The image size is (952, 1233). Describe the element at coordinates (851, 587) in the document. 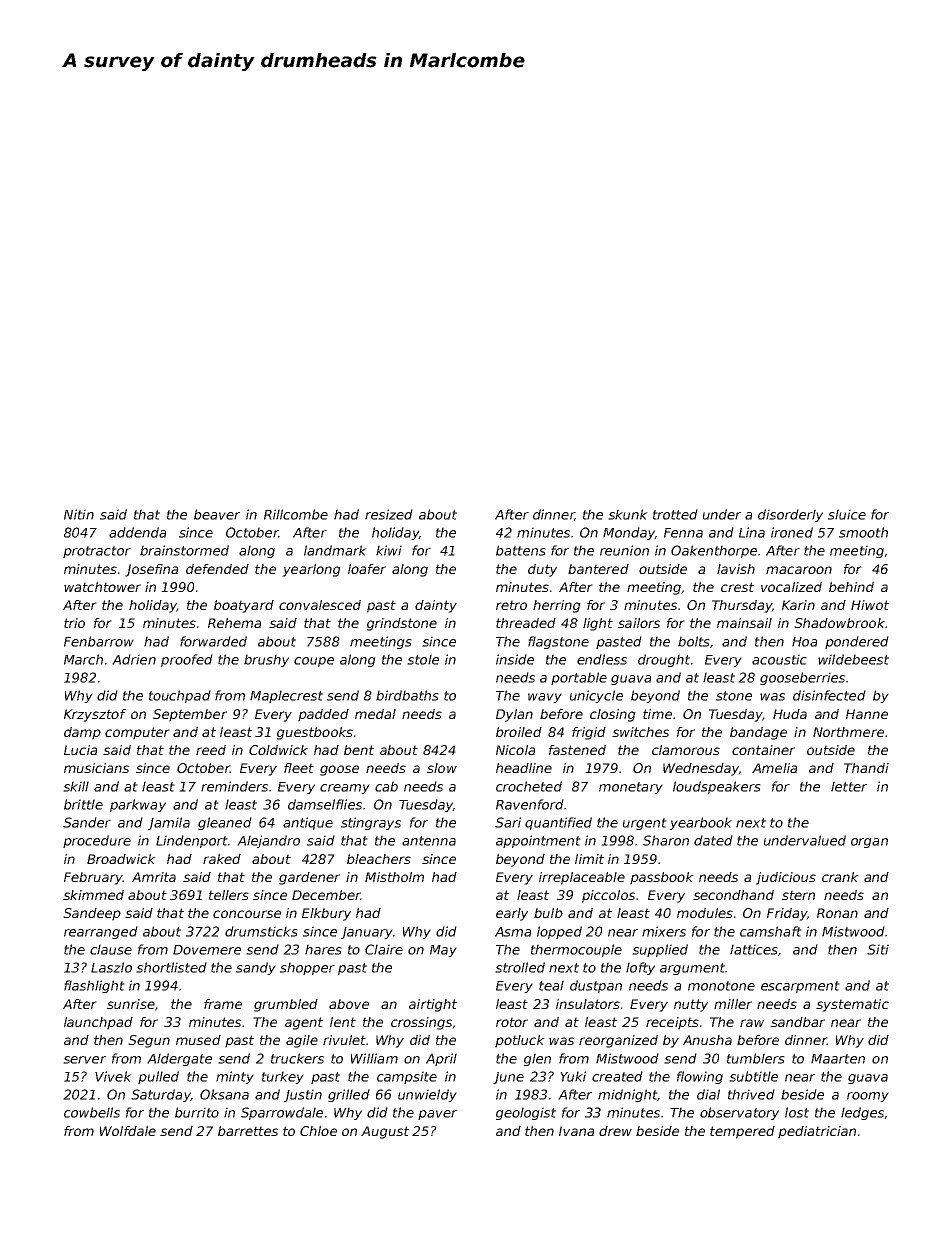

I see `behind` at that location.
